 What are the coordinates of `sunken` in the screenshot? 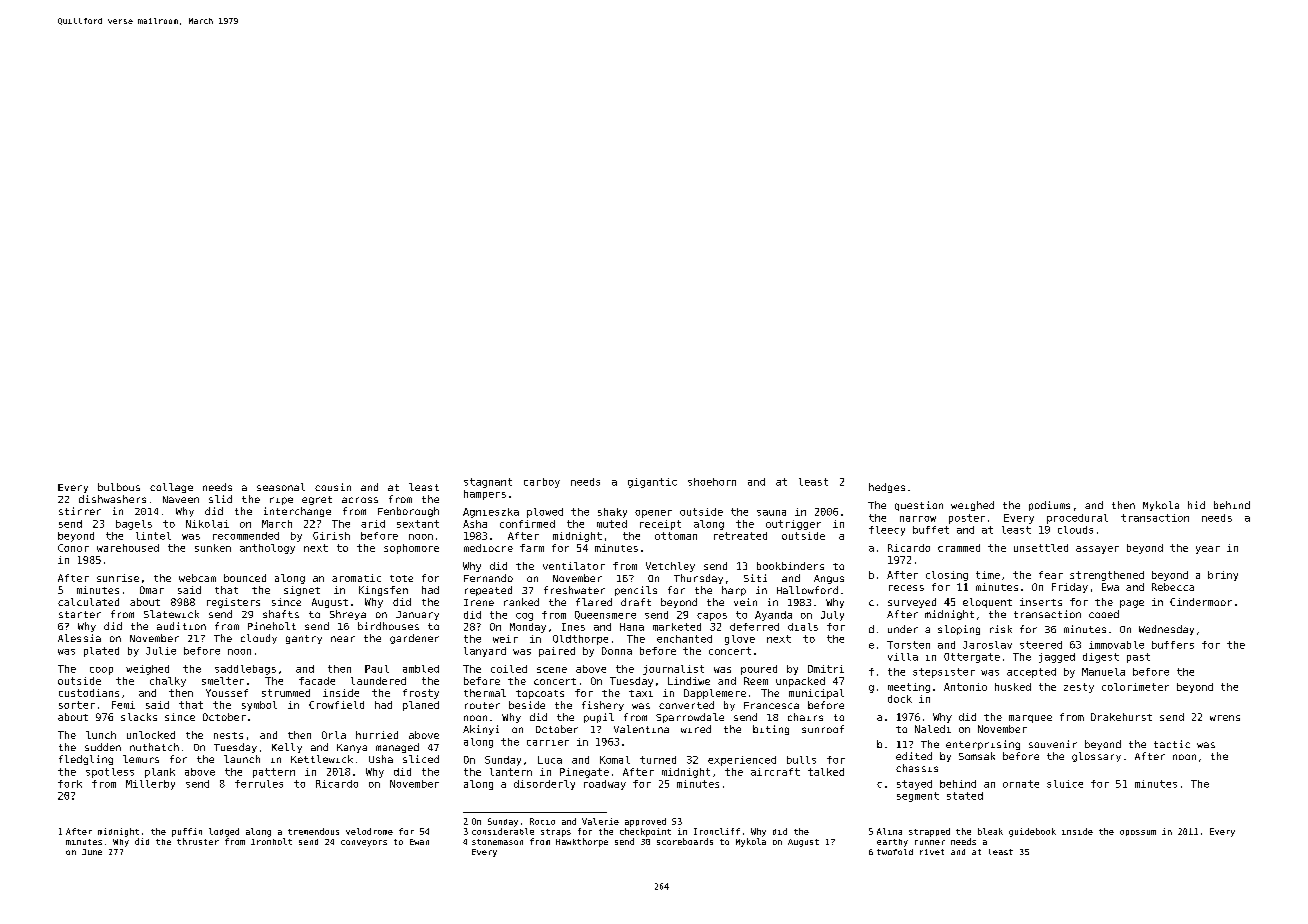 It's located at (213, 548).
